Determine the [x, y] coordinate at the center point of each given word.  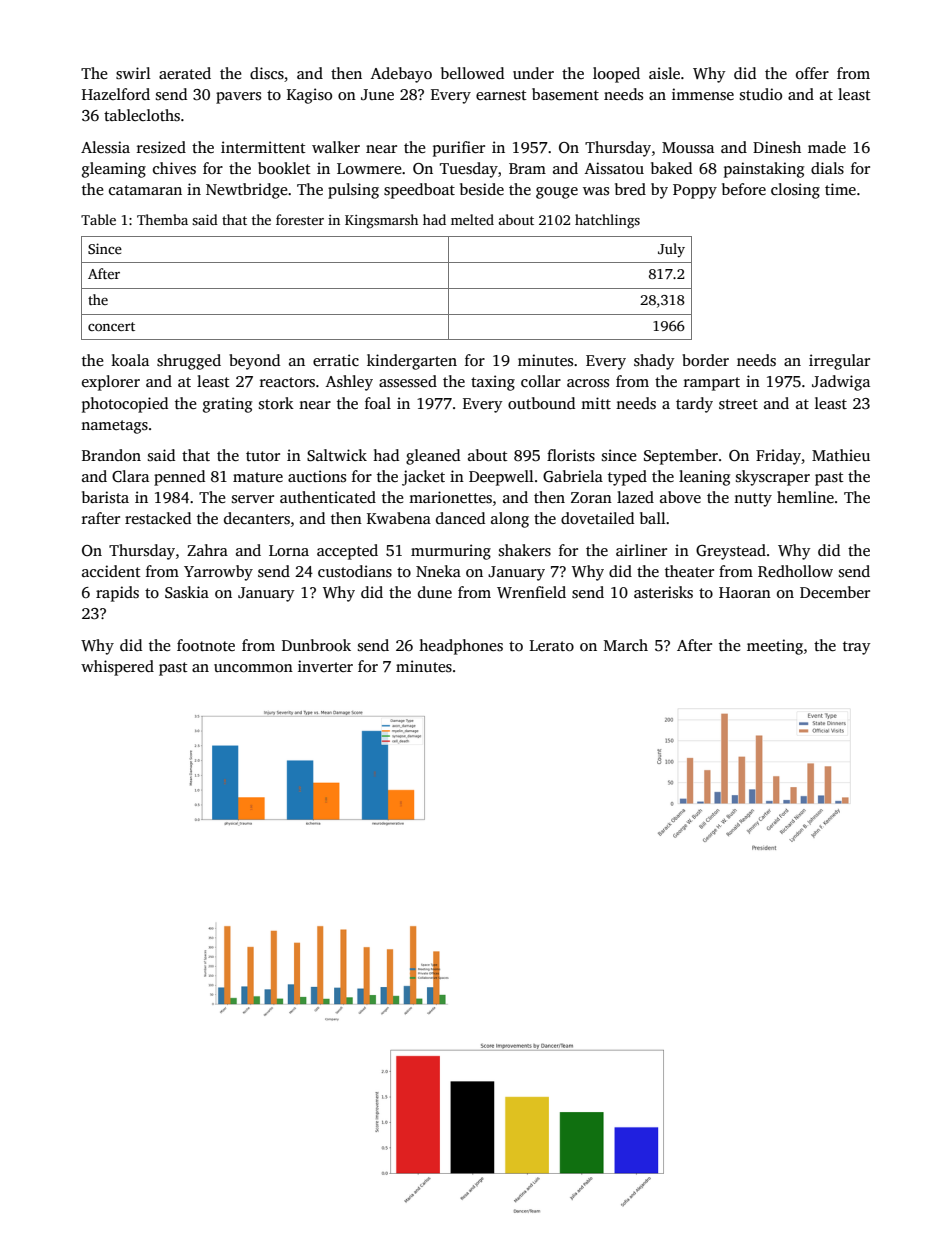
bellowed [472, 73]
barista [105, 497]
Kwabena [399, 518]
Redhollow [795, 571]
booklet [284, 168]
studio [761, 94]
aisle [664, 73]
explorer [111, 383]
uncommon [253, 668]
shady [654, 362]
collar [541, 381]
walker [336, 147]
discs [267, 73]
